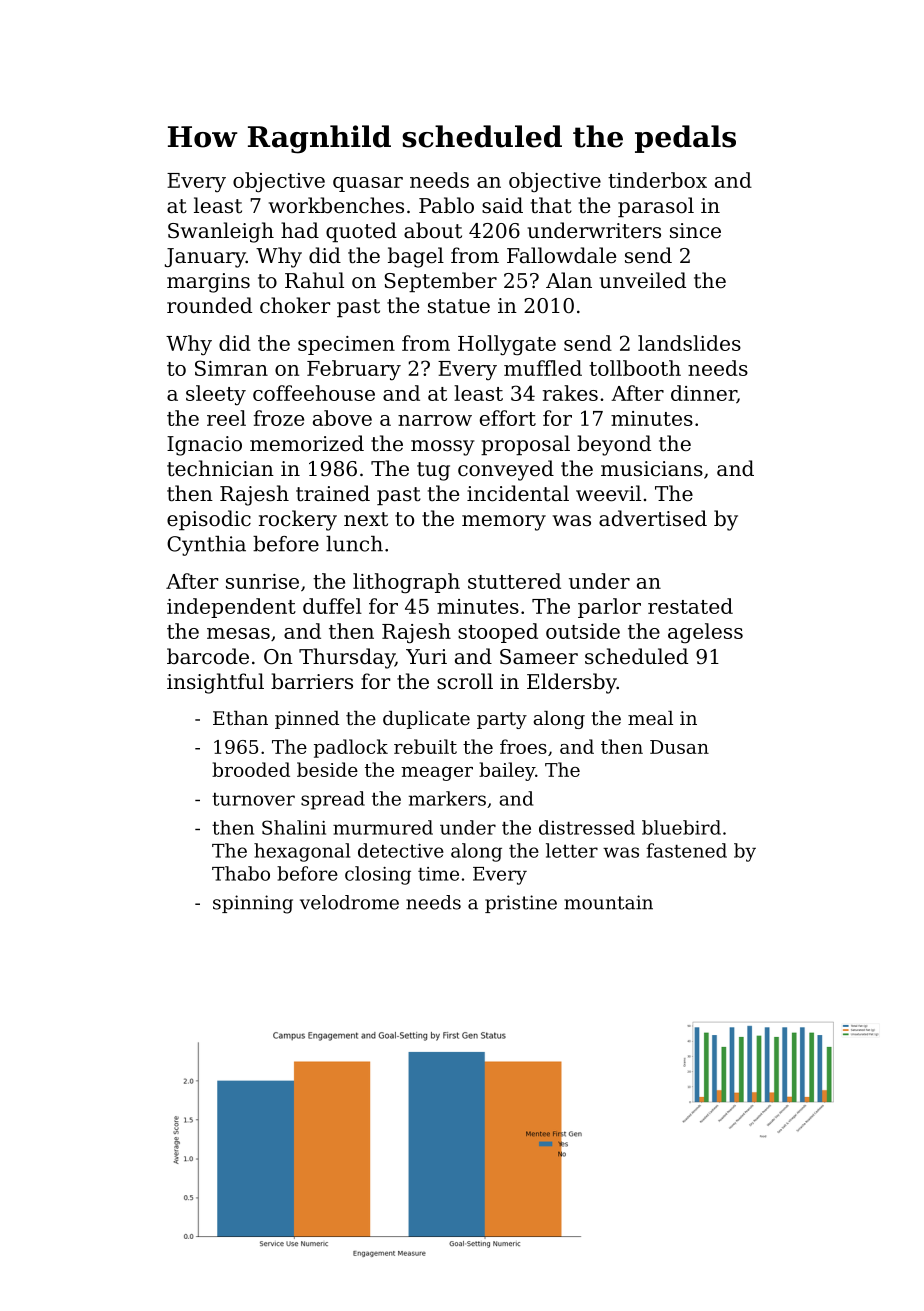 The image size is (924, 1311). What do you see at coordinates (346, 345) in the image?
I see `specimen` at bounding box center [346, 345].
